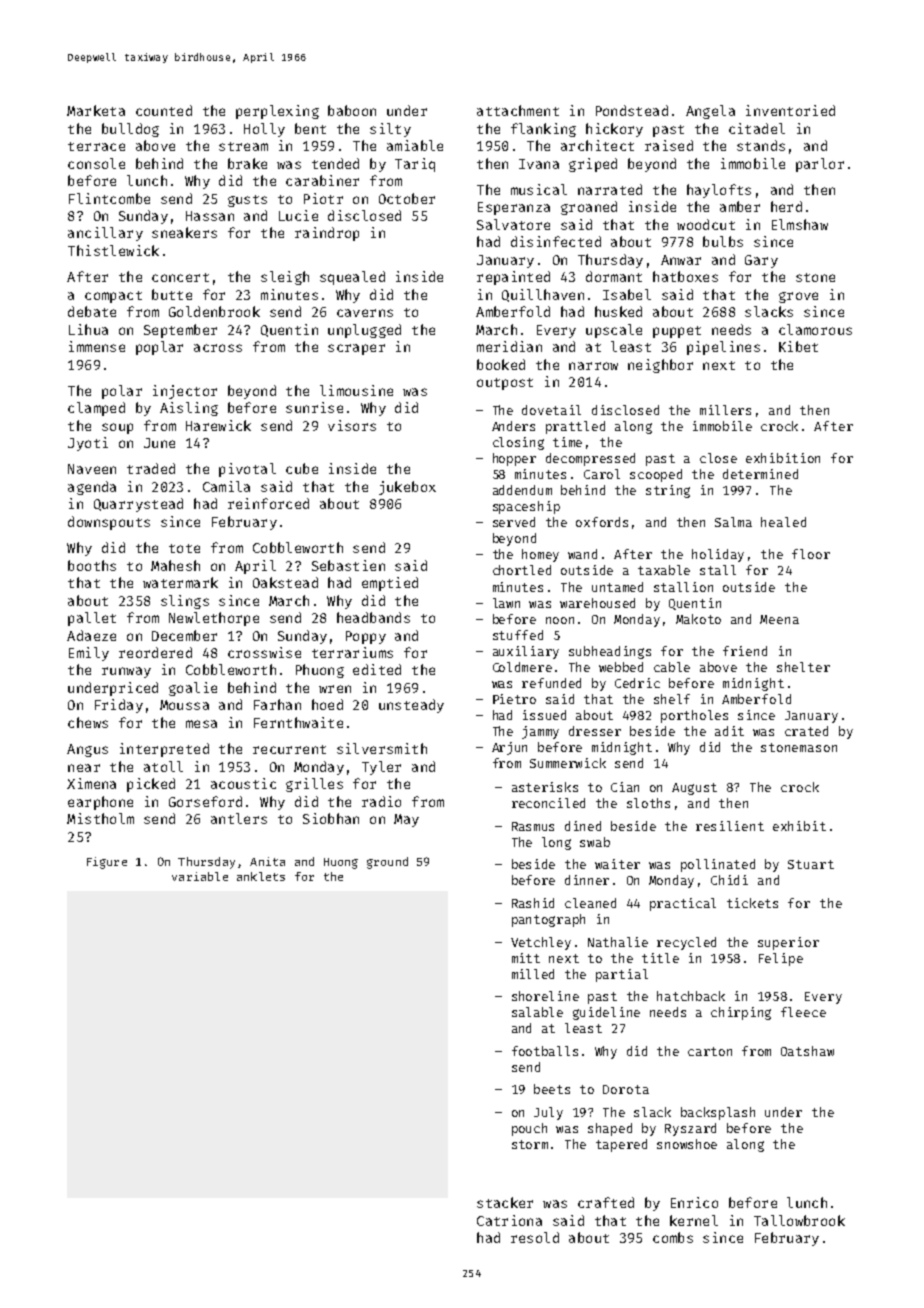  I want to click on cable, so click(672, 667).
